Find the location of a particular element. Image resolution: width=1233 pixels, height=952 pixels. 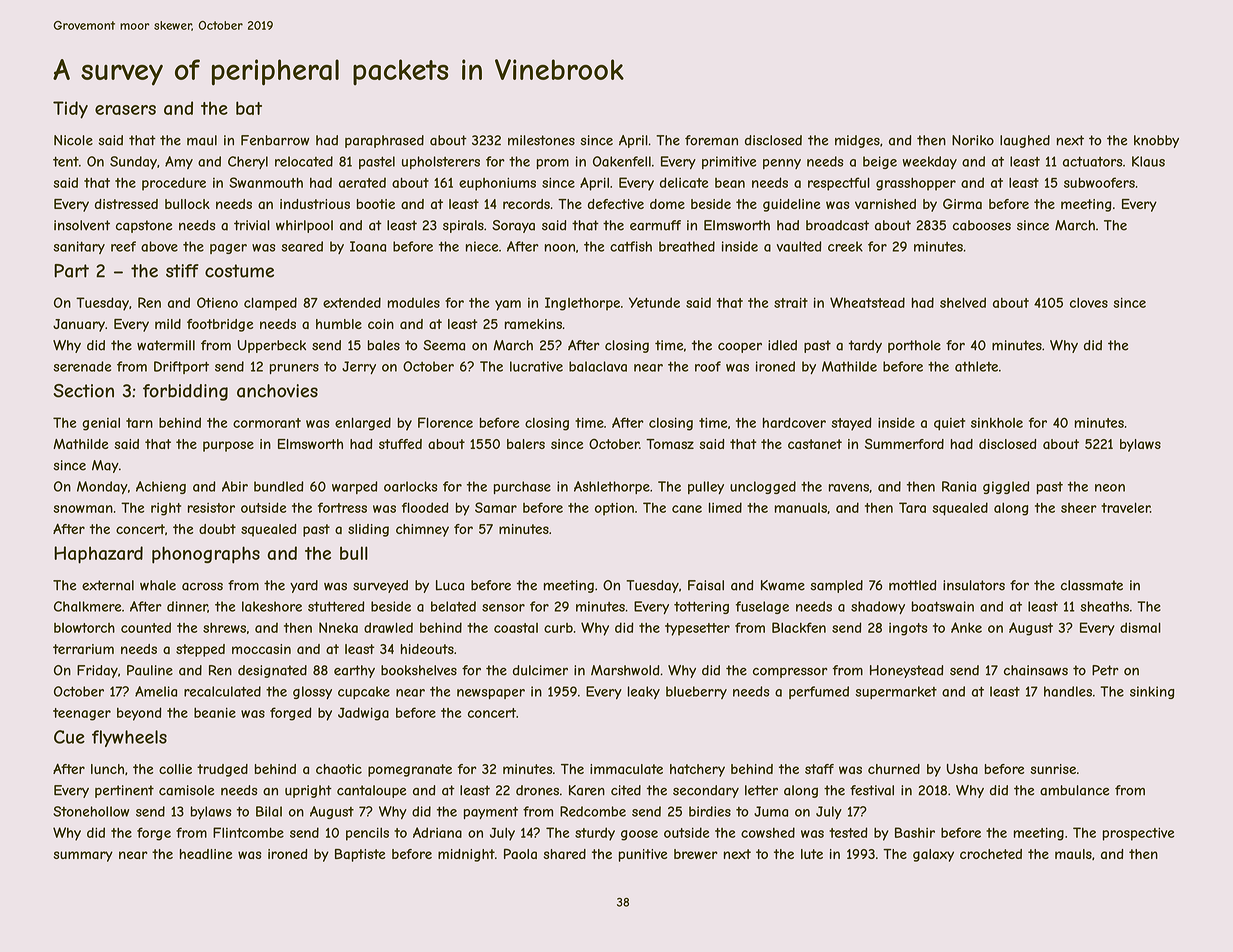

summary is located at coordinates (83, 856).
